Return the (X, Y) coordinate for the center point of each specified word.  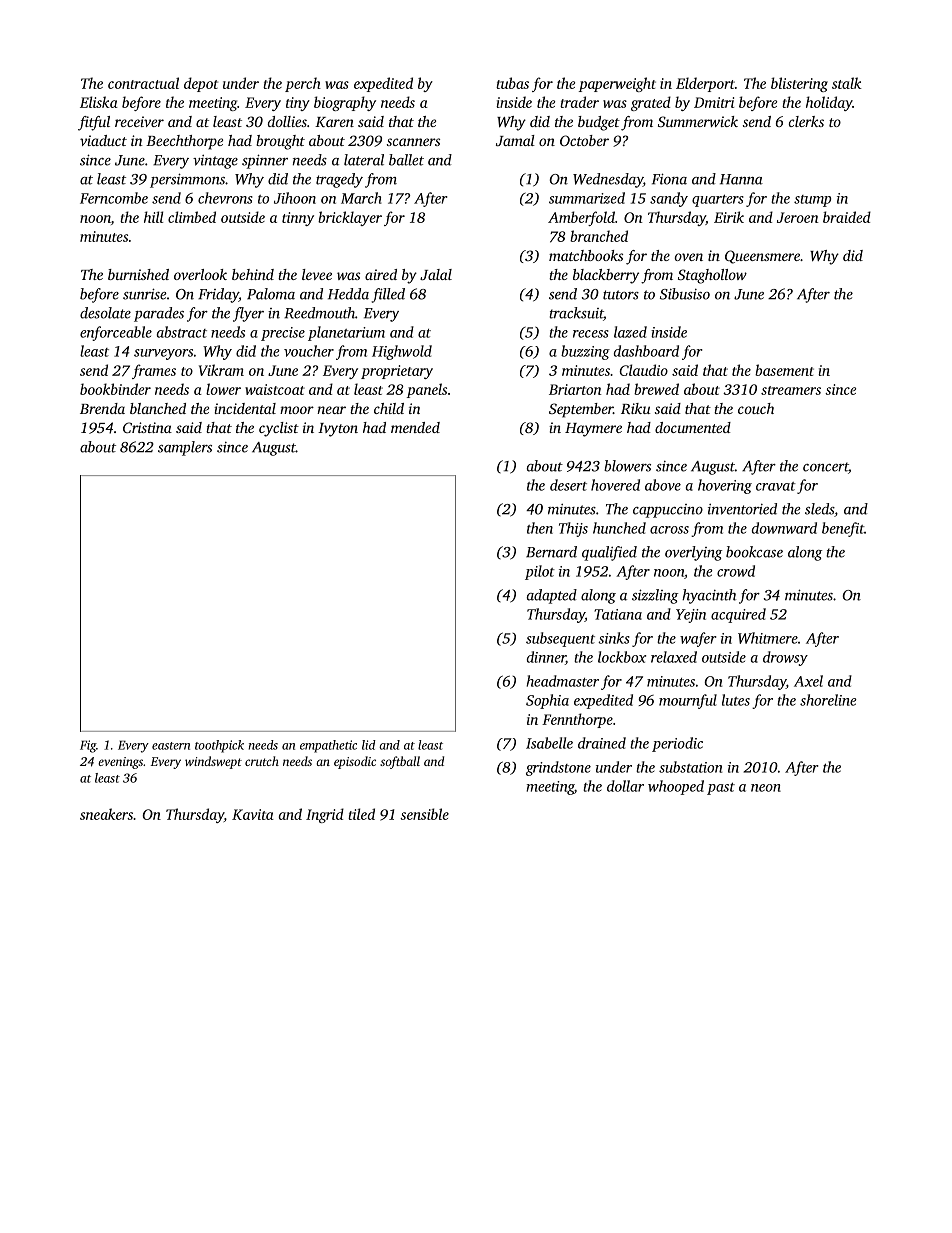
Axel (808, 681)
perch (303, 84)
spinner (265, 161)
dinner (546, 658)
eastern (171, 746)
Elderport (705, 84)
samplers (185, 448)
